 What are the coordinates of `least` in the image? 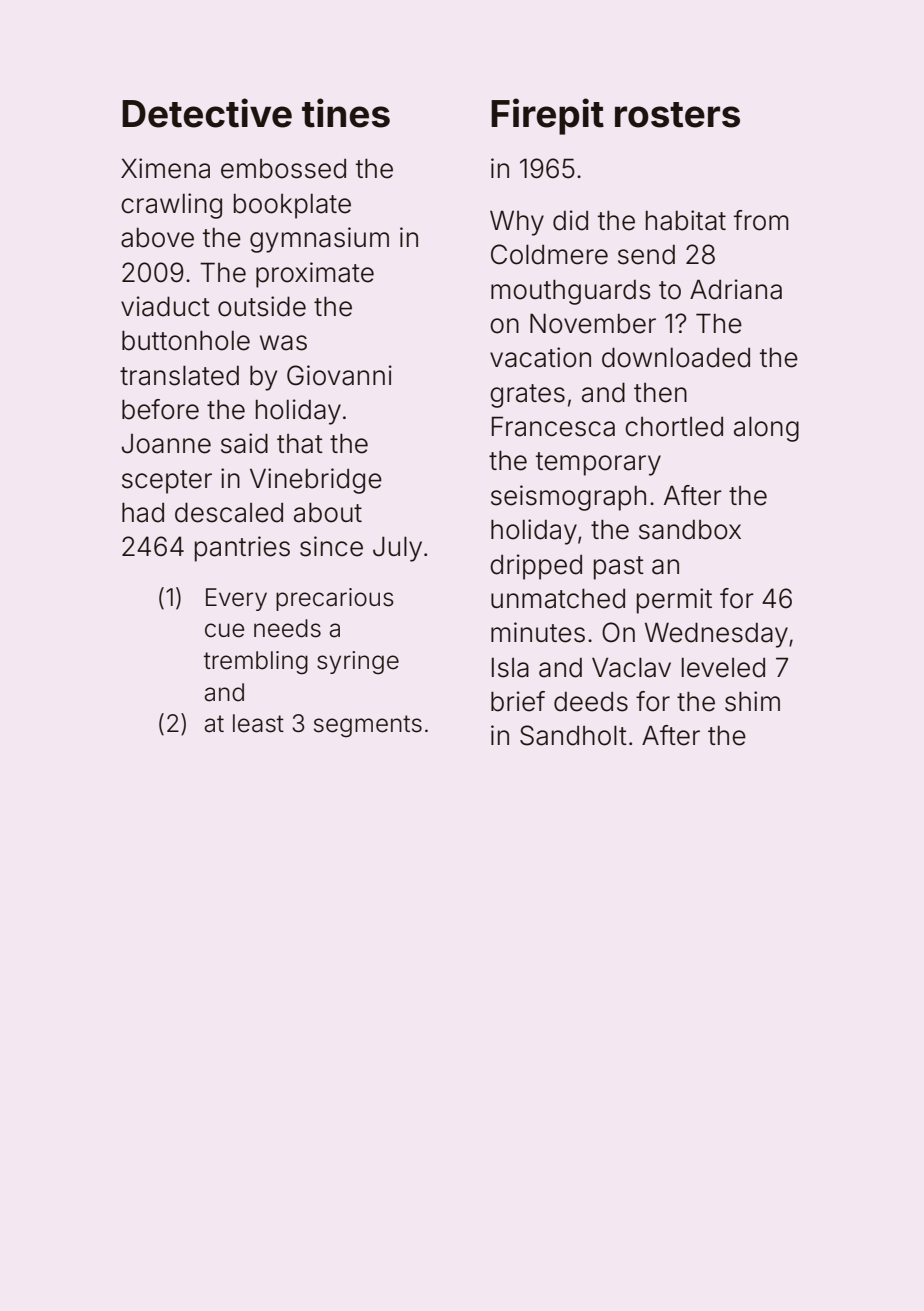 It's located at (258, 723).
